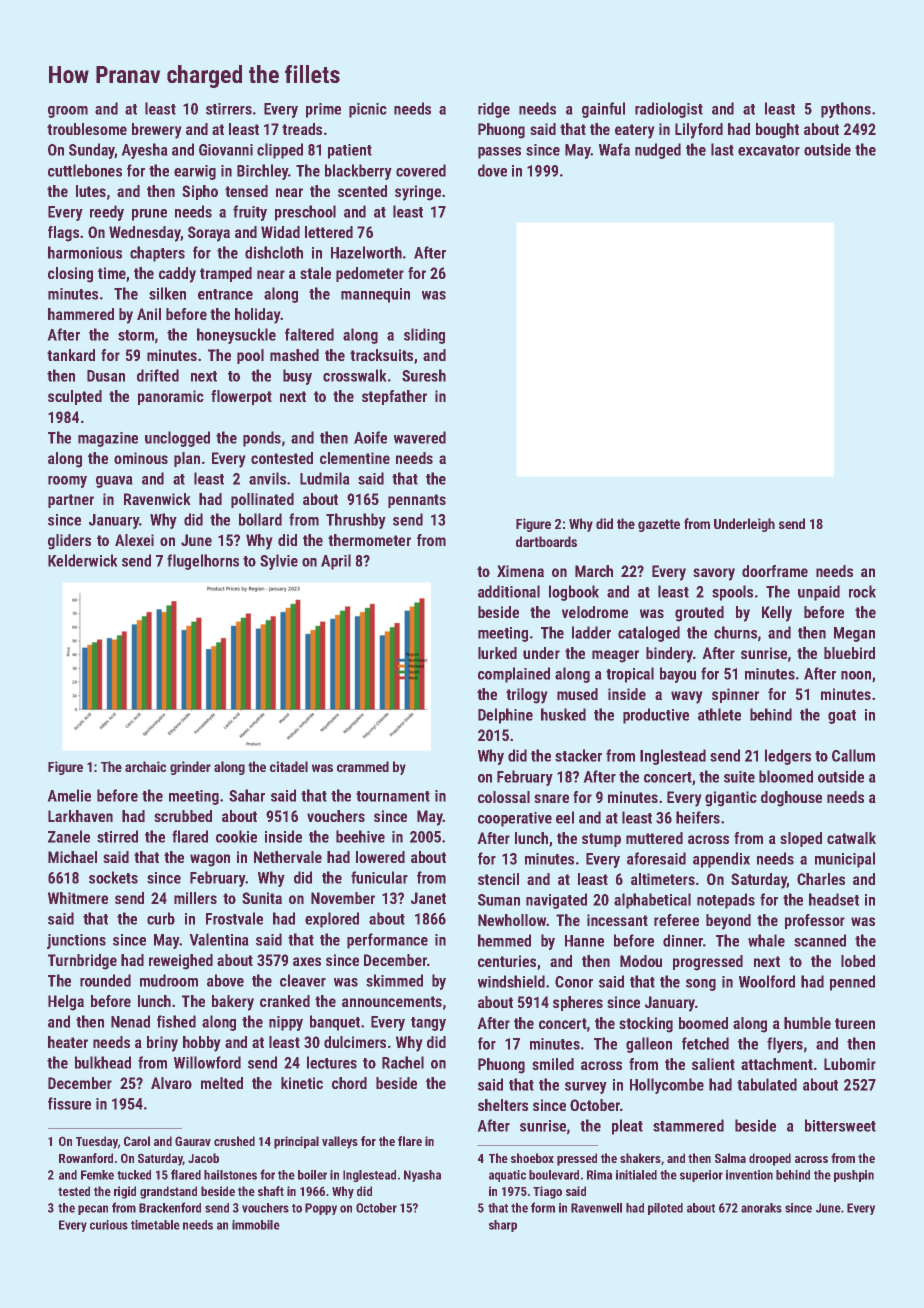 The width and height of the image is (924, 1308). Describe the element at coordinates (323, 110) in the image. I see `prime` at that location.
